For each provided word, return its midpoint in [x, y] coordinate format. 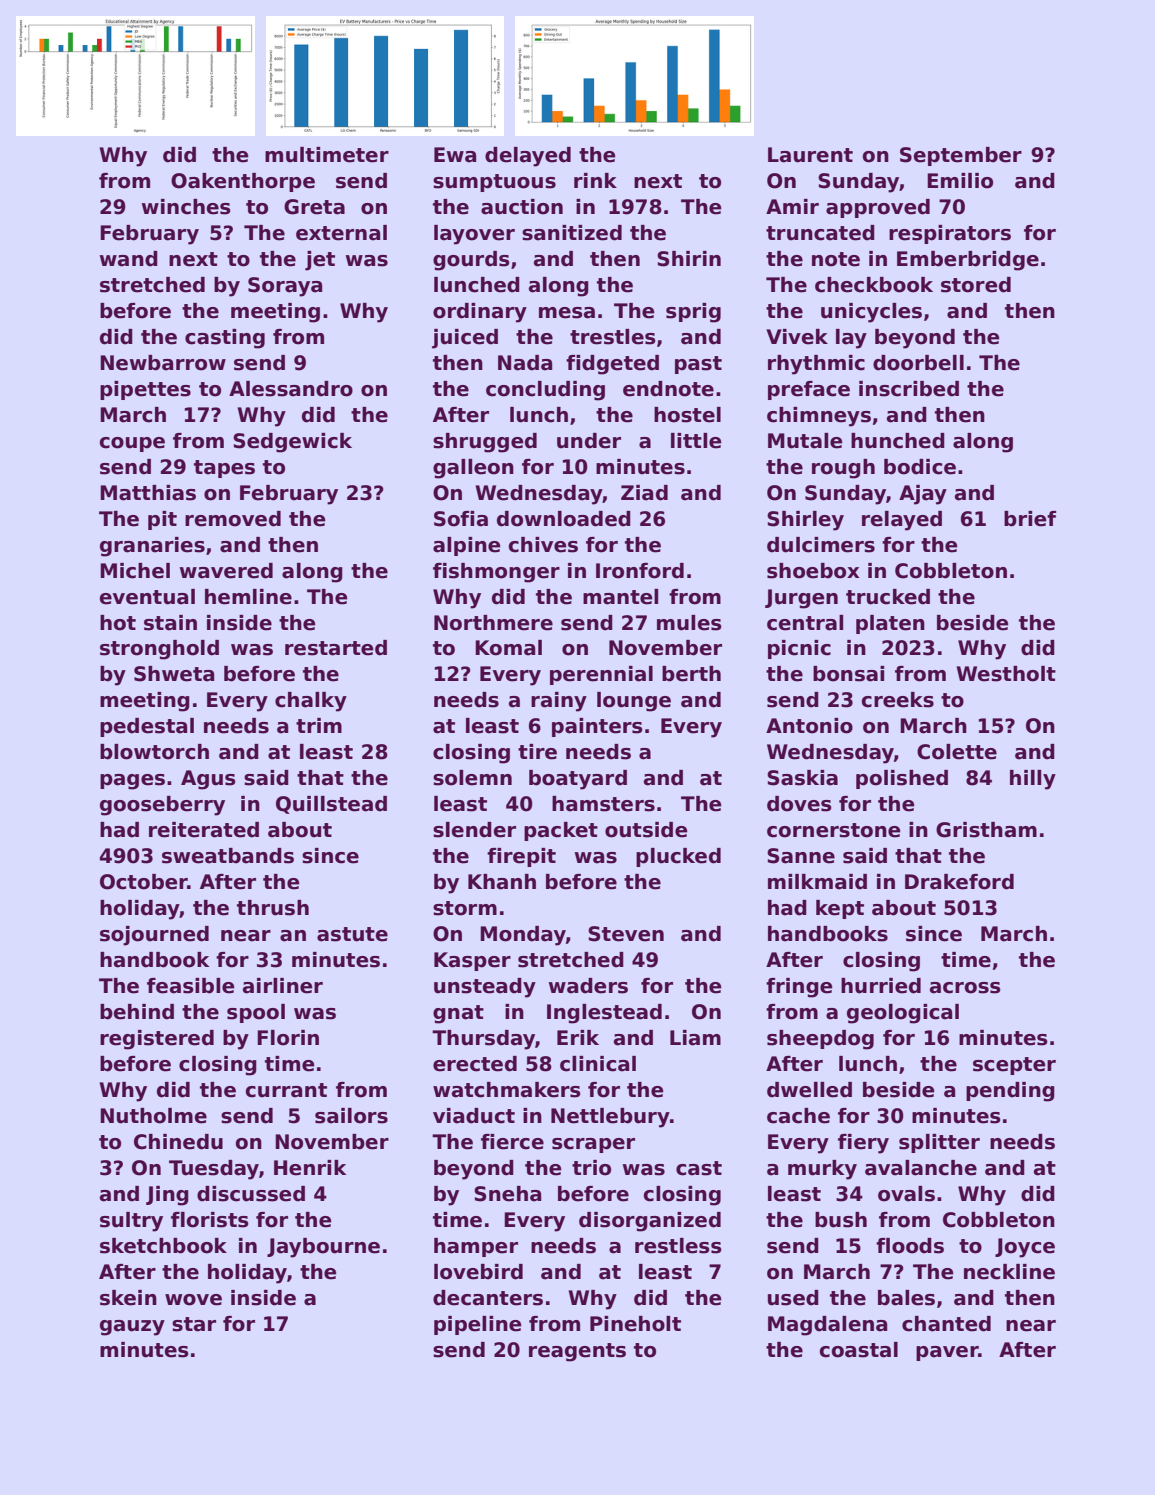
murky [822, 1170]
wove [193, 1300]
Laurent [810, 155]
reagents [577, 1352]
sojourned [154, 936]
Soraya [285, 287]
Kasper [472, 961]
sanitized [572, 233]
